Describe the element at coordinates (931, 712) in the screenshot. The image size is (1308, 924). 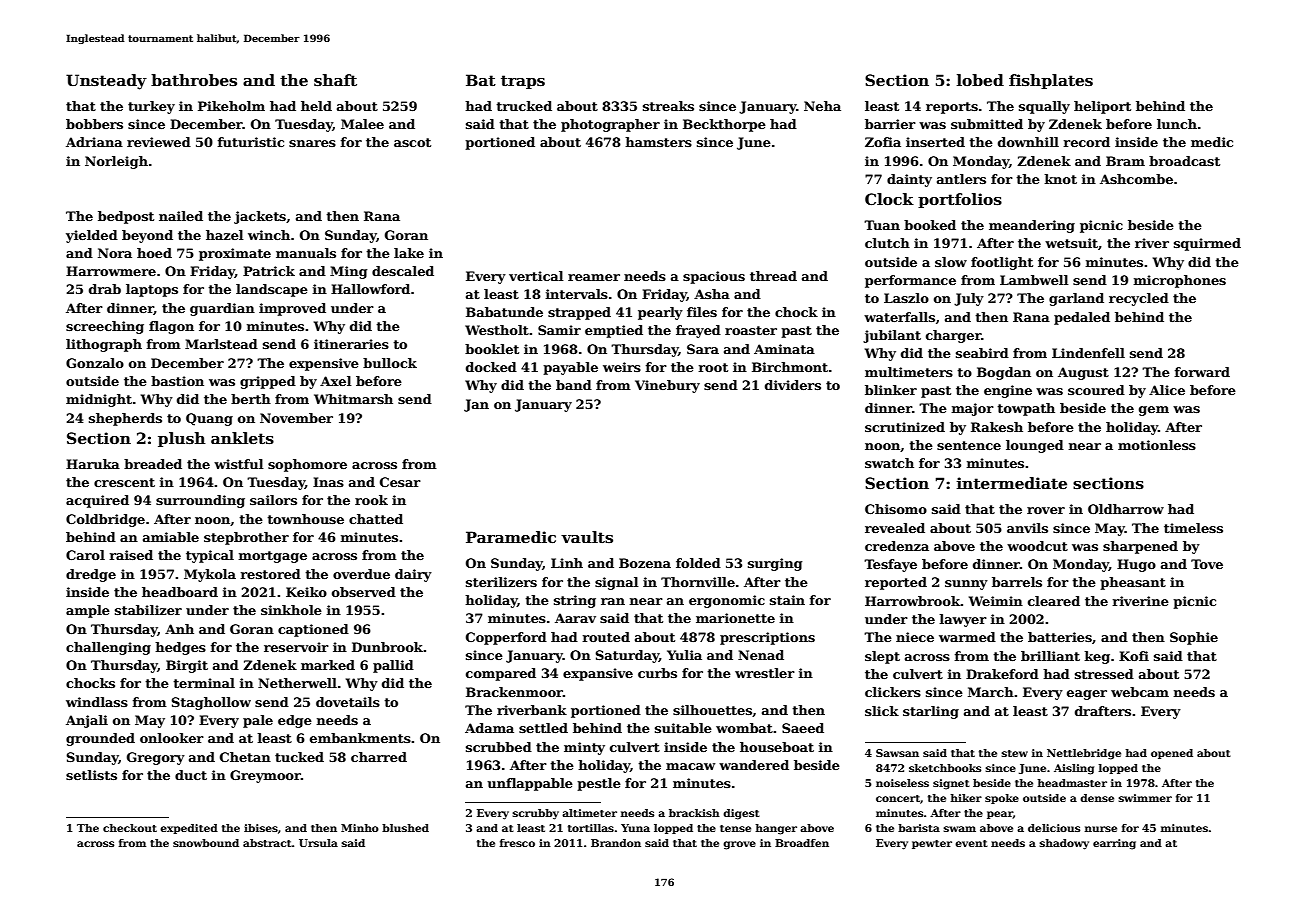
I see `starling` at that location.
